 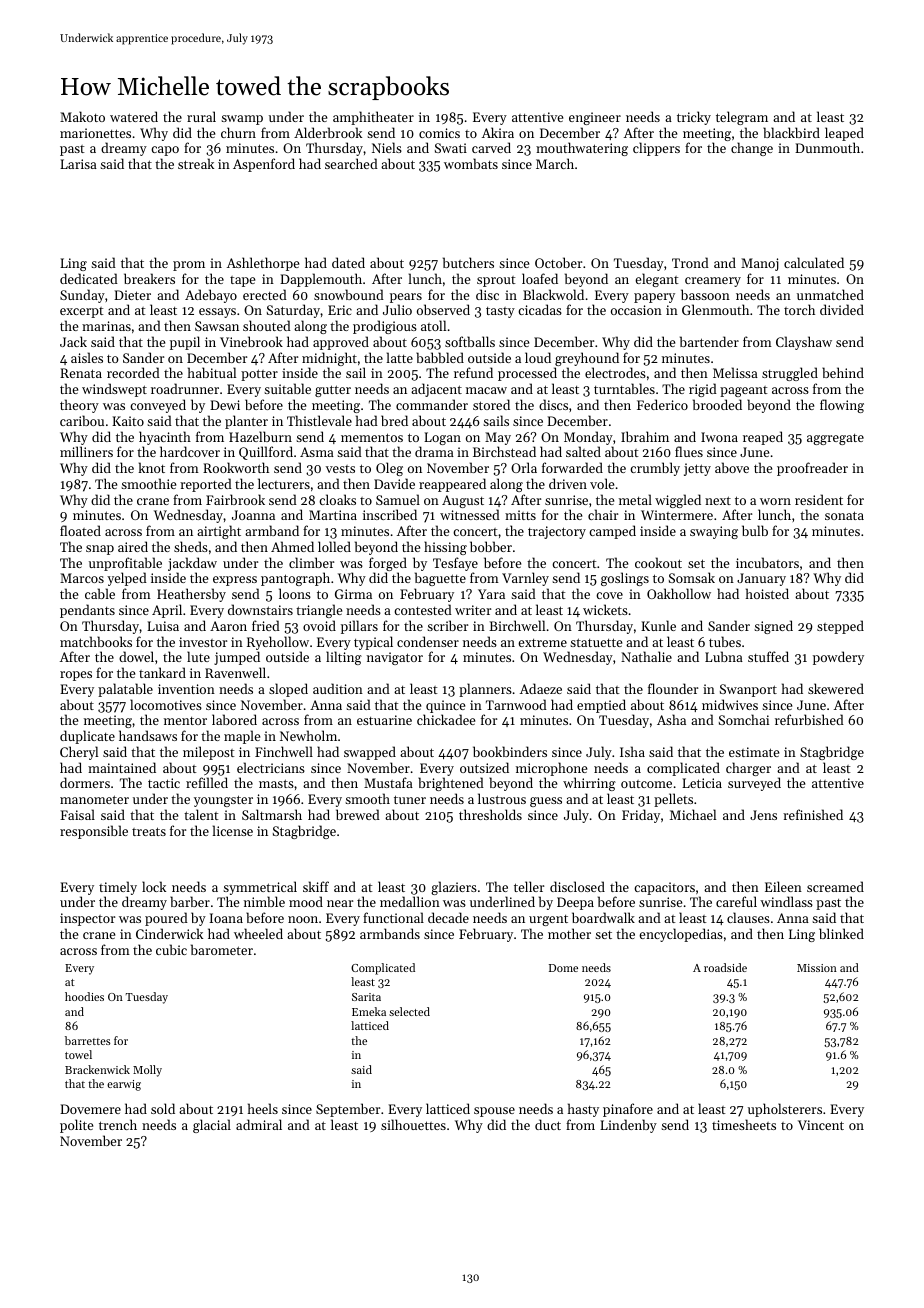 What do you see at coordinates (658, 625) in the screenshot?
I see `Kunle` at bounding box center [658, 625].
